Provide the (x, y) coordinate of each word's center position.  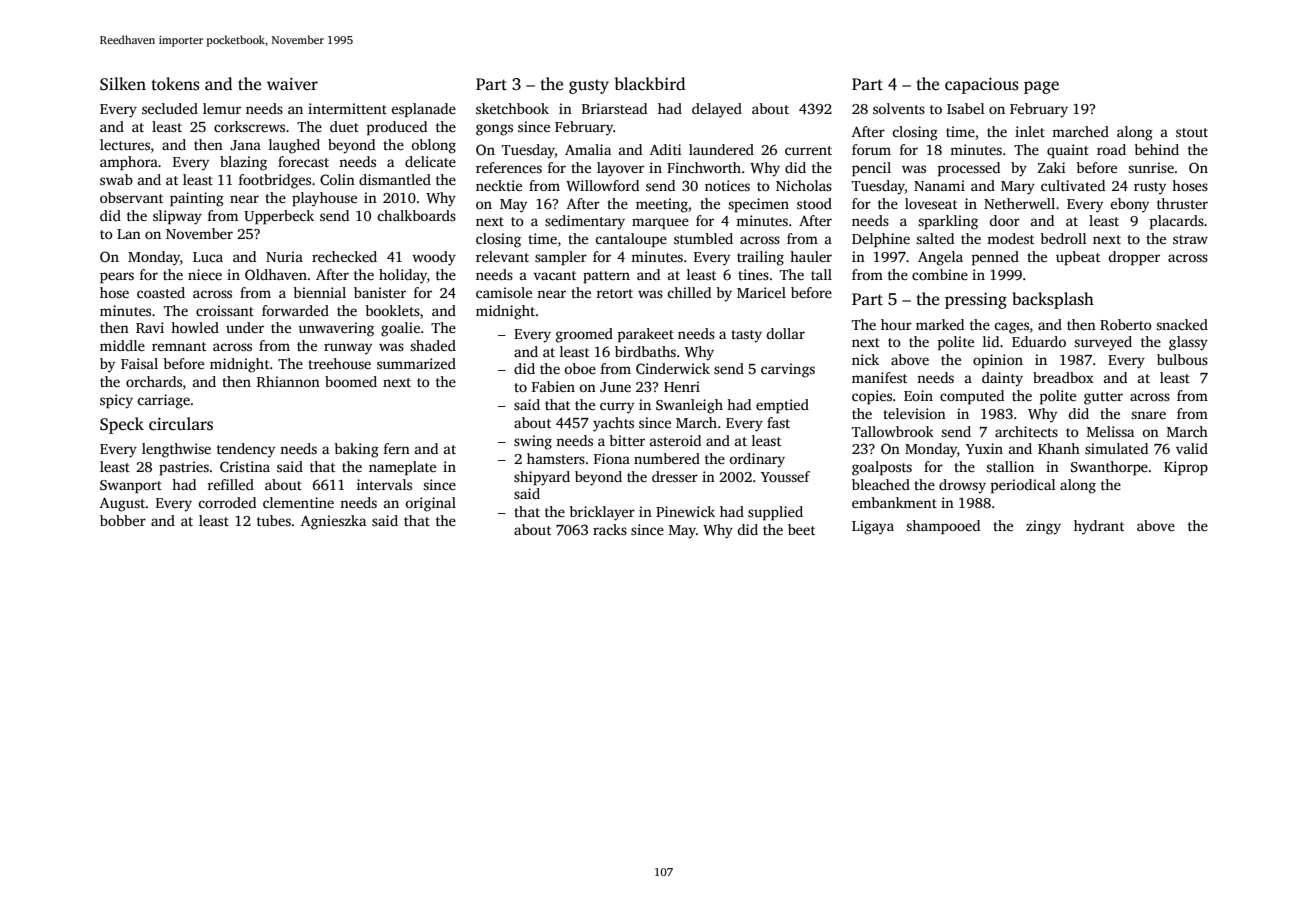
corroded (227, 502)
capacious (982, 86)
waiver (292, 84)
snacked (1182, 324)
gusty (589, 87)
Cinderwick (673, 368)
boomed (351, 381)
